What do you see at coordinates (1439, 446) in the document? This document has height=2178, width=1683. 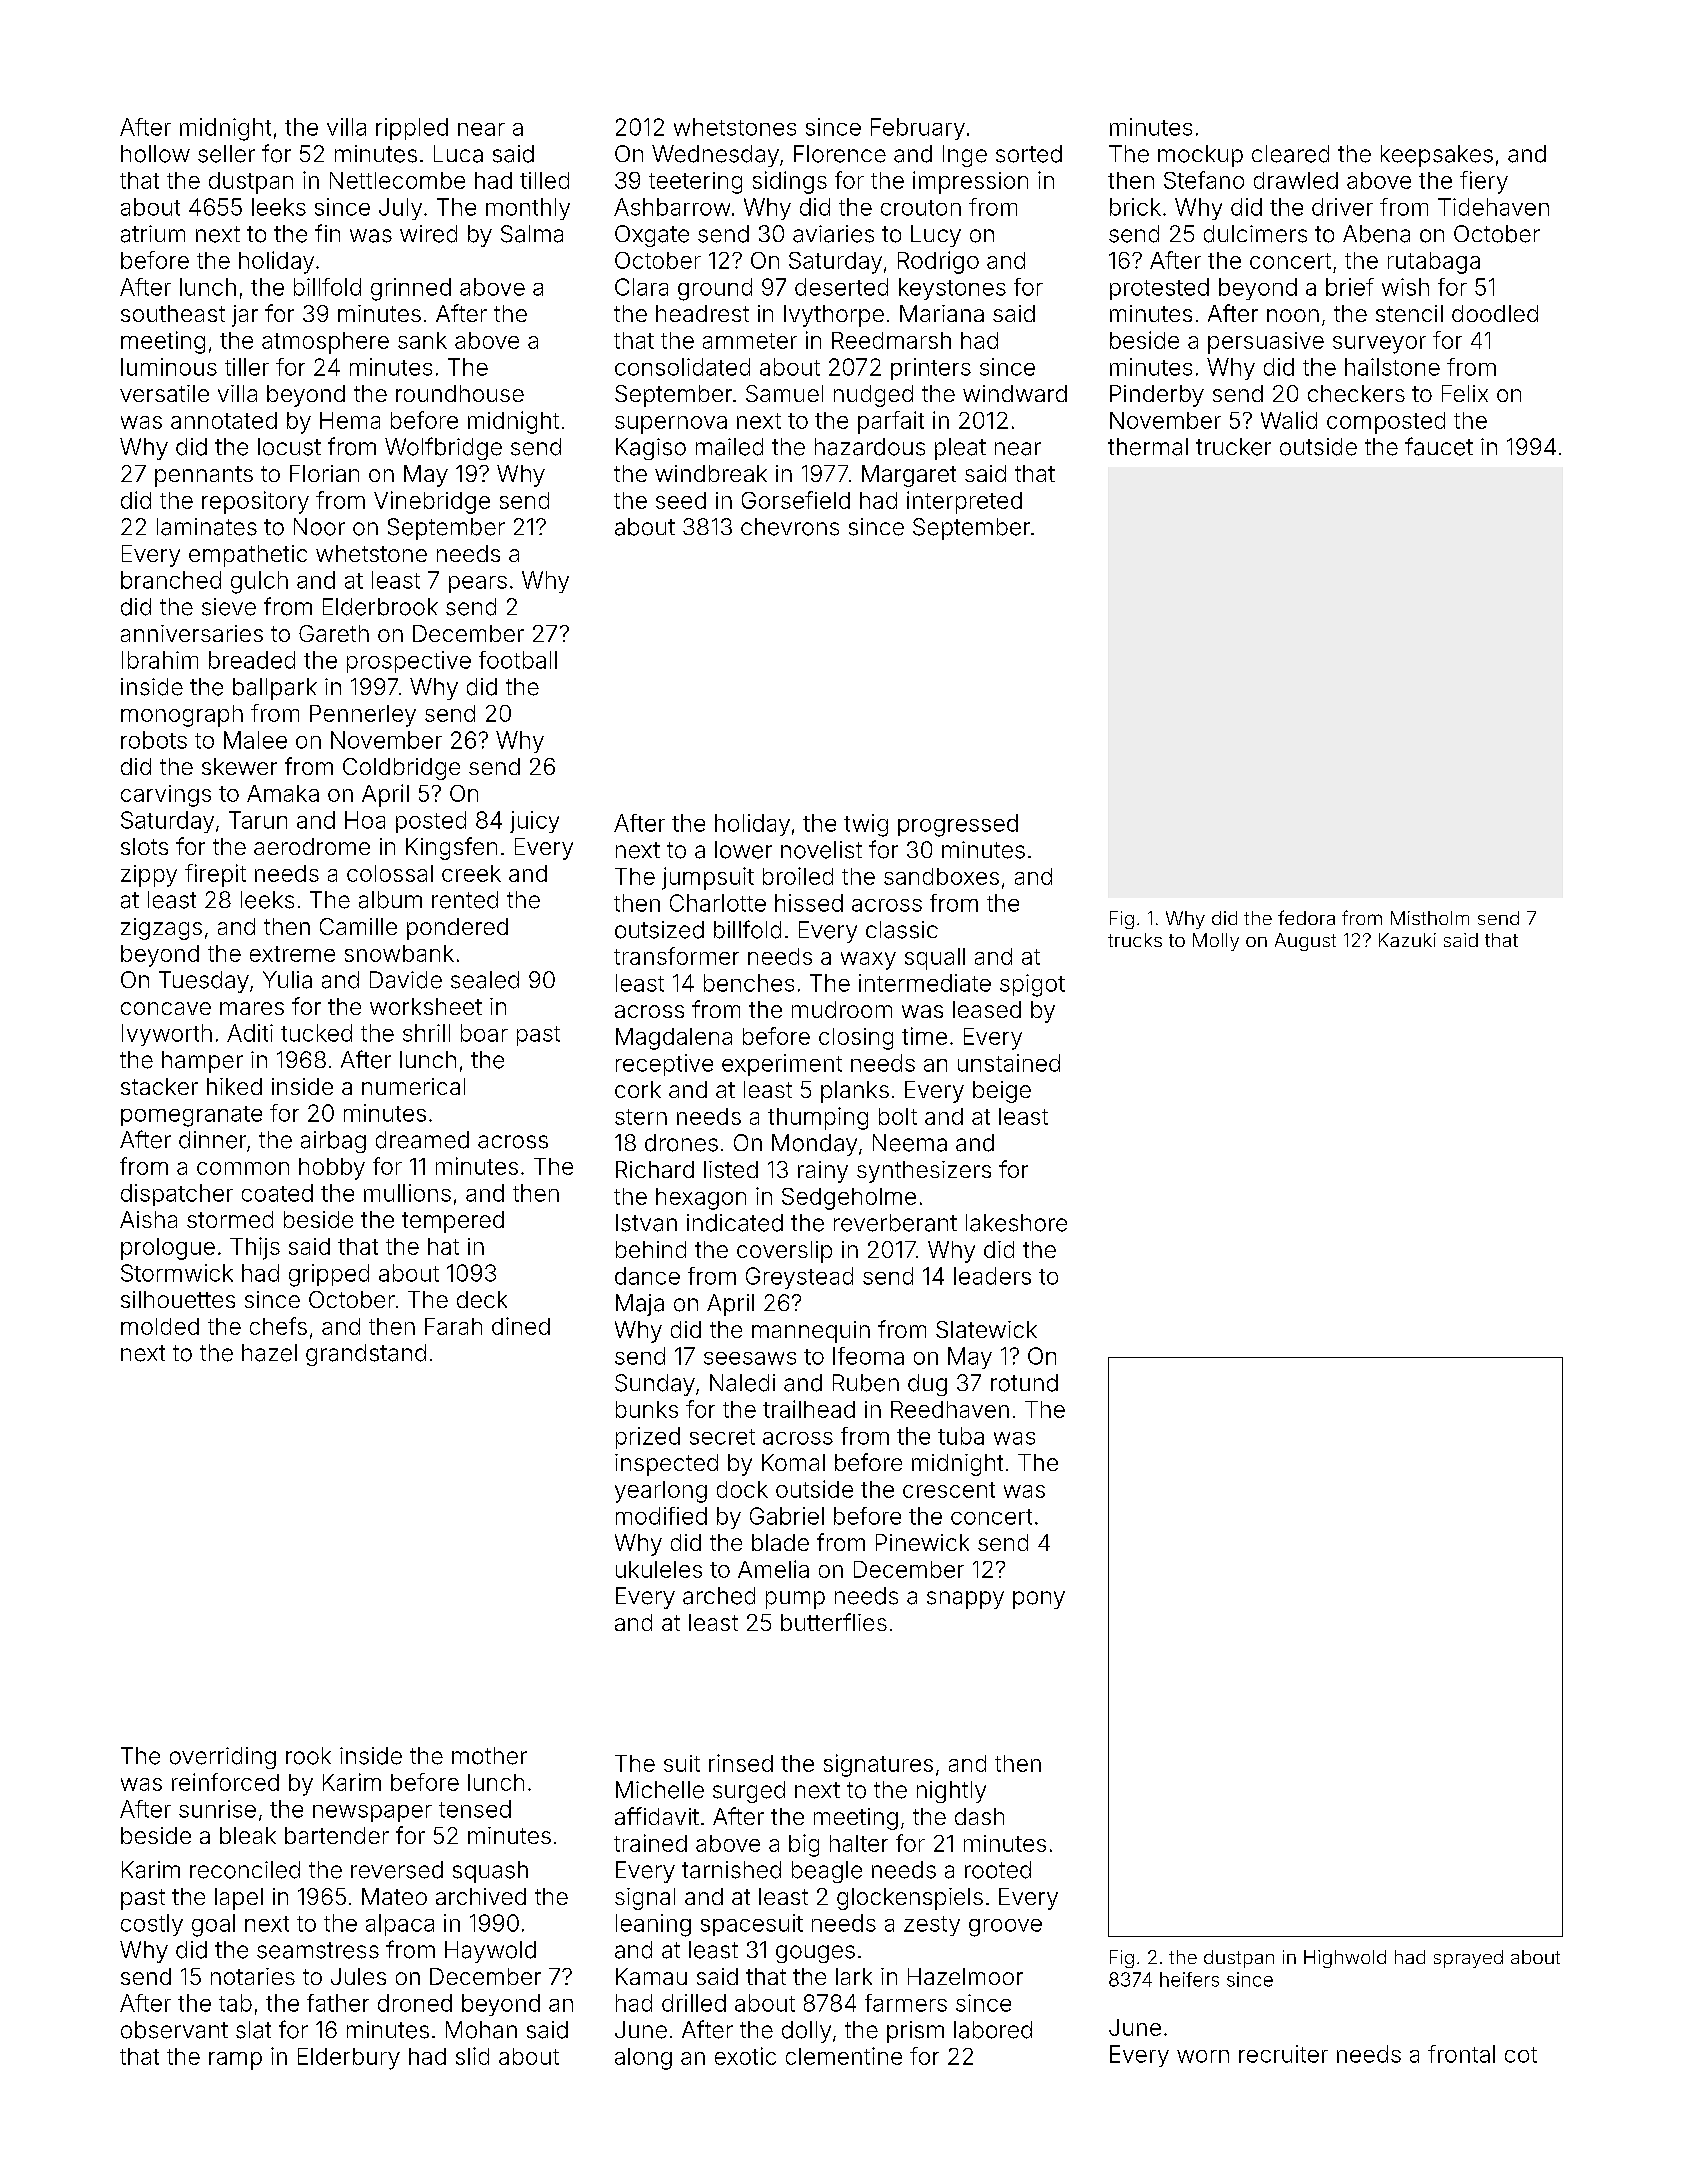 I see `faucet` at bounding box center [1439, 446].
